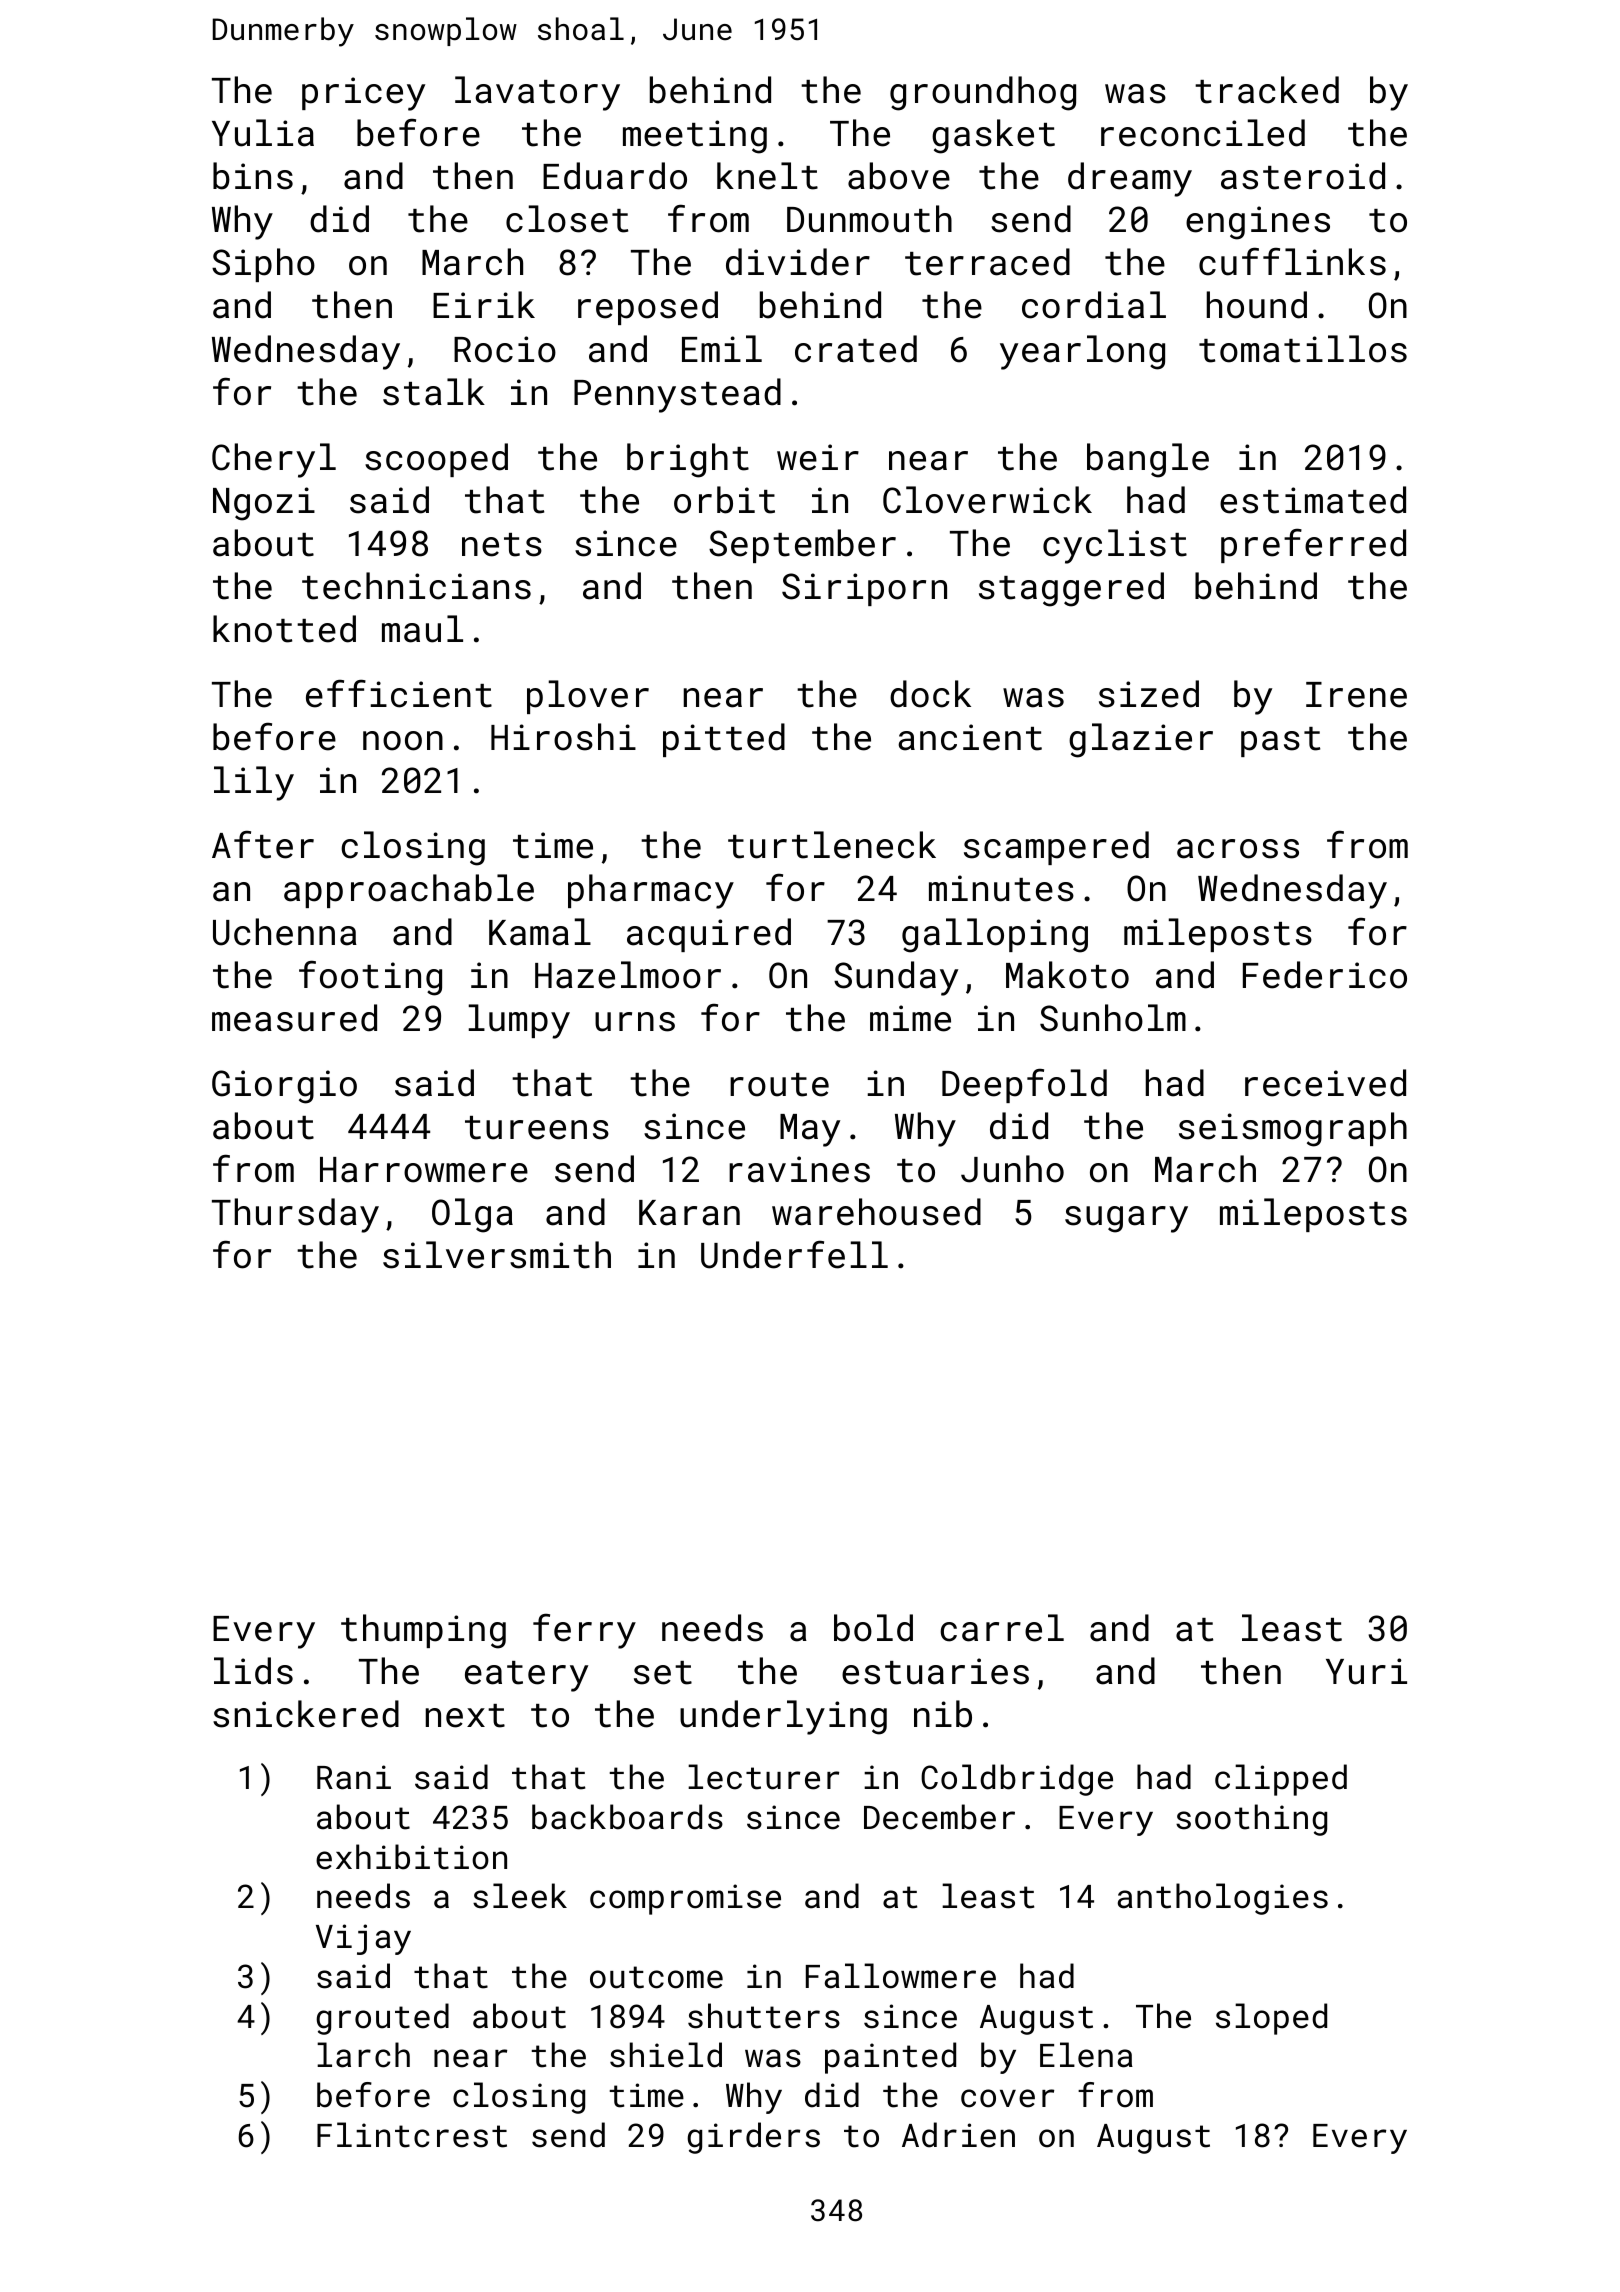  What do you see at coordinates (1313, 500) in the screenshot?
I see `estimated` at bounding box center [1313, 500].
